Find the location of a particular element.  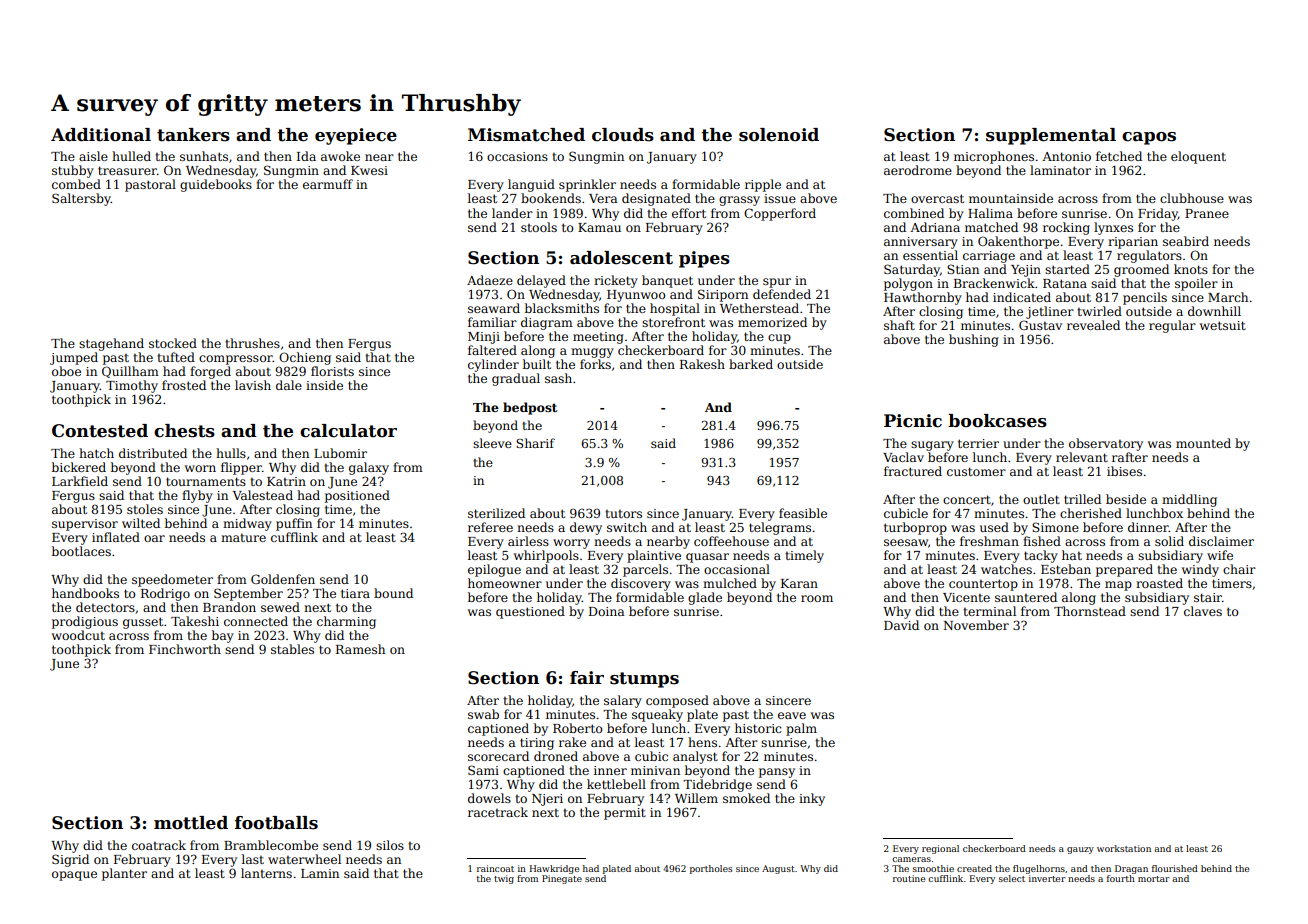

countertop is located at coordinates (983, 585).
